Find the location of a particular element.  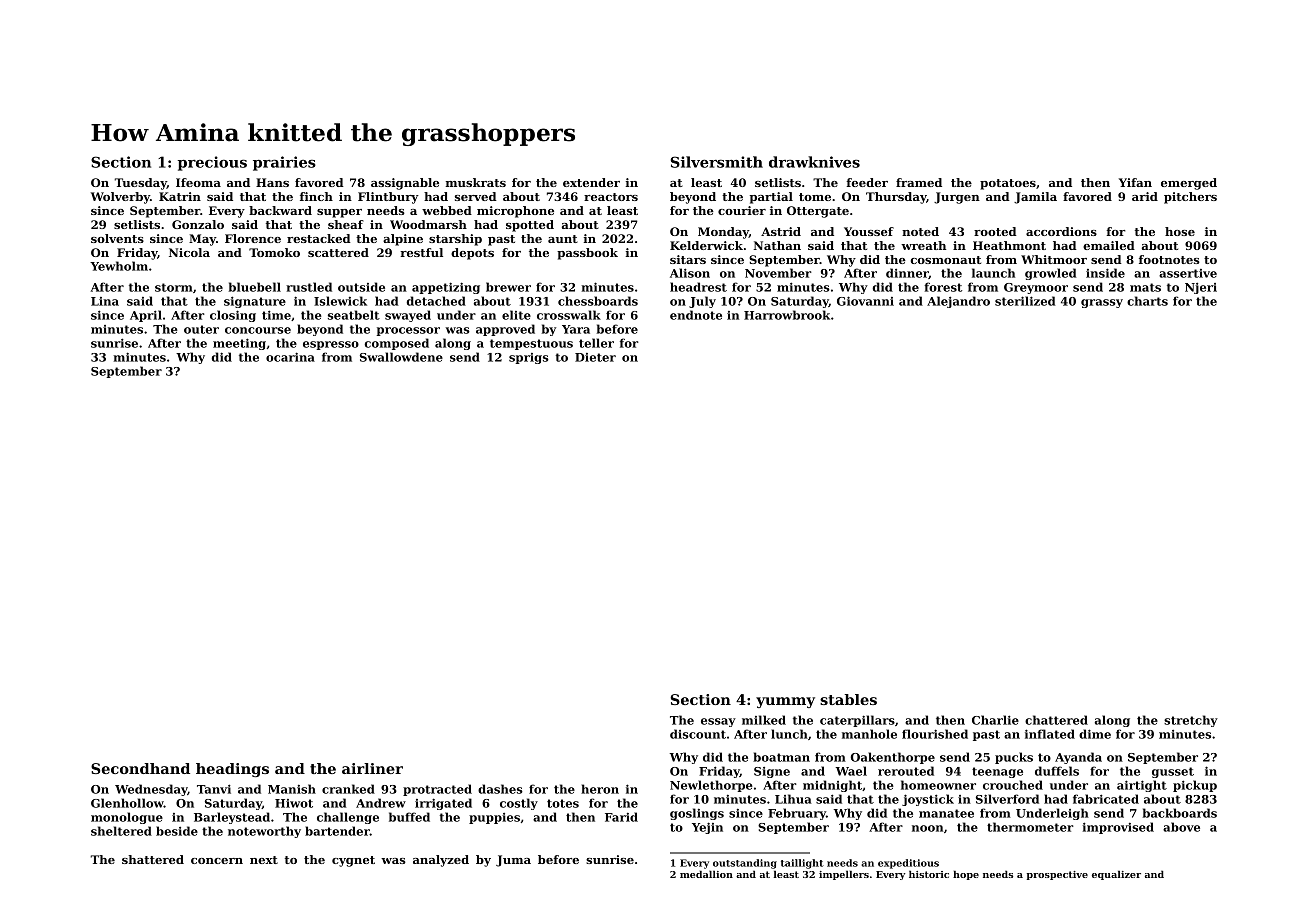

essay is located at coordinates (718, 722).
